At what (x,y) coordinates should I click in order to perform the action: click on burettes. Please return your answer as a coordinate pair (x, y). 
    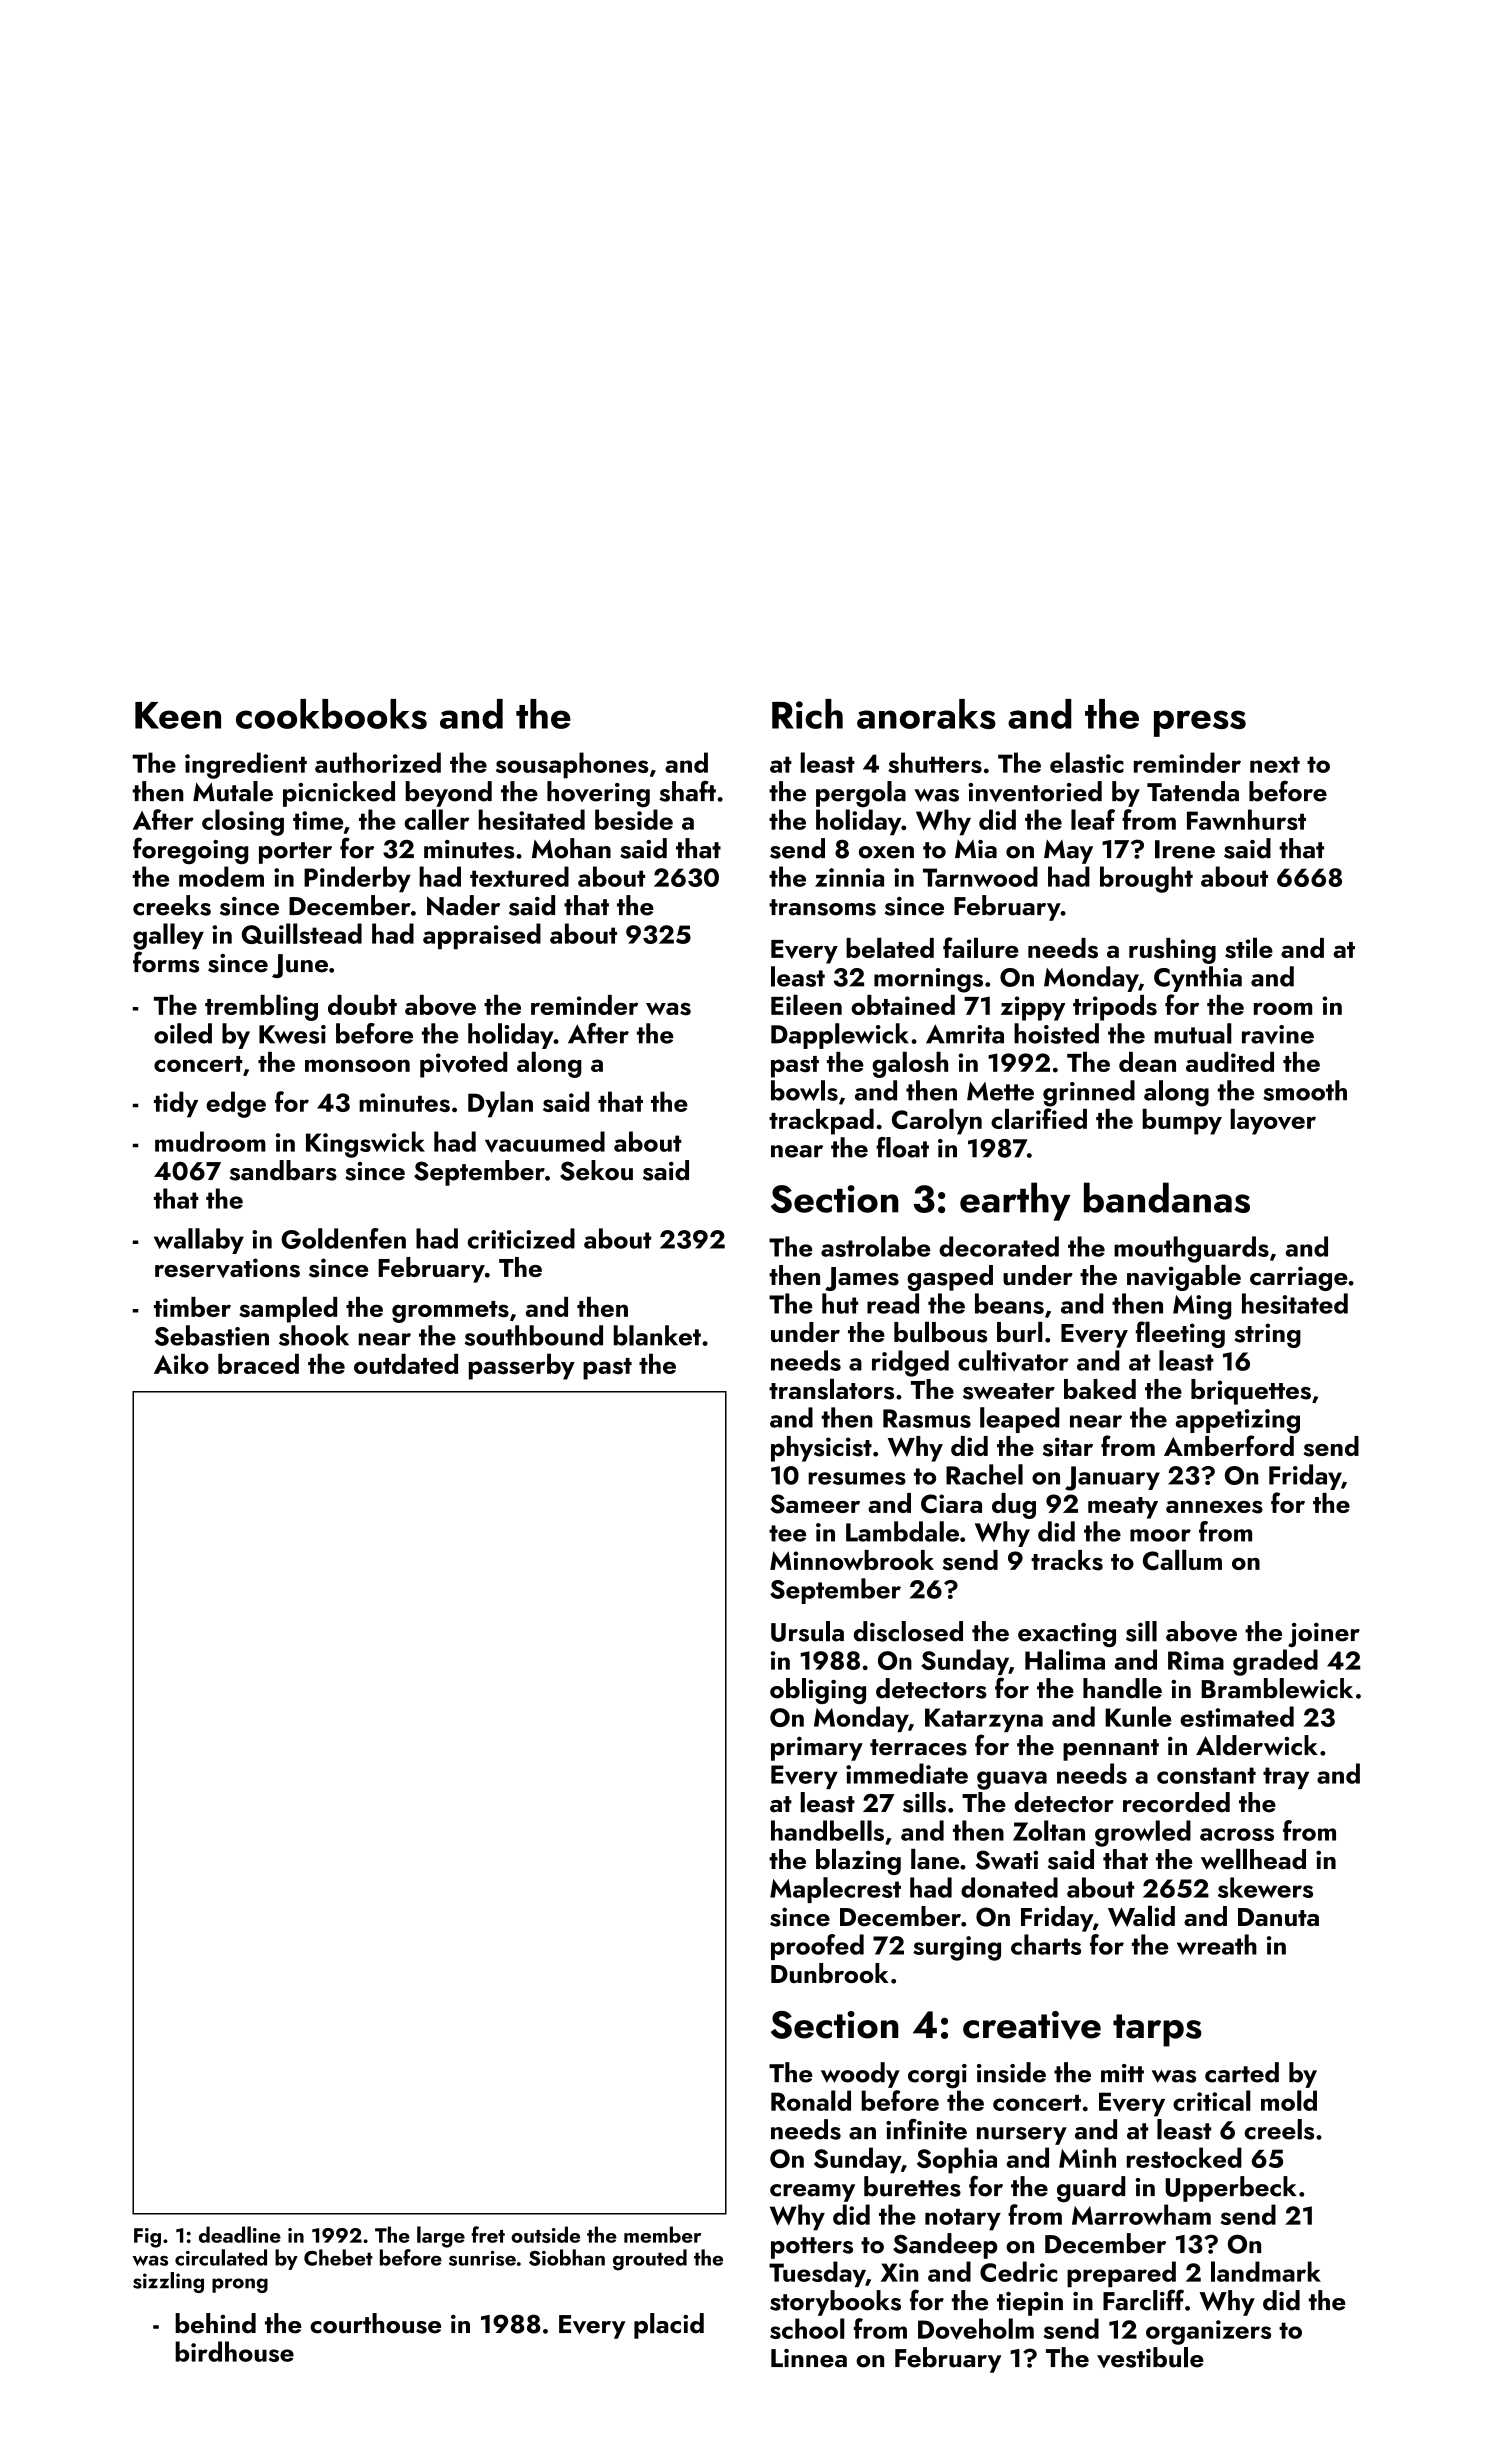
    Looking at the image, I should click on (912, 2186).
